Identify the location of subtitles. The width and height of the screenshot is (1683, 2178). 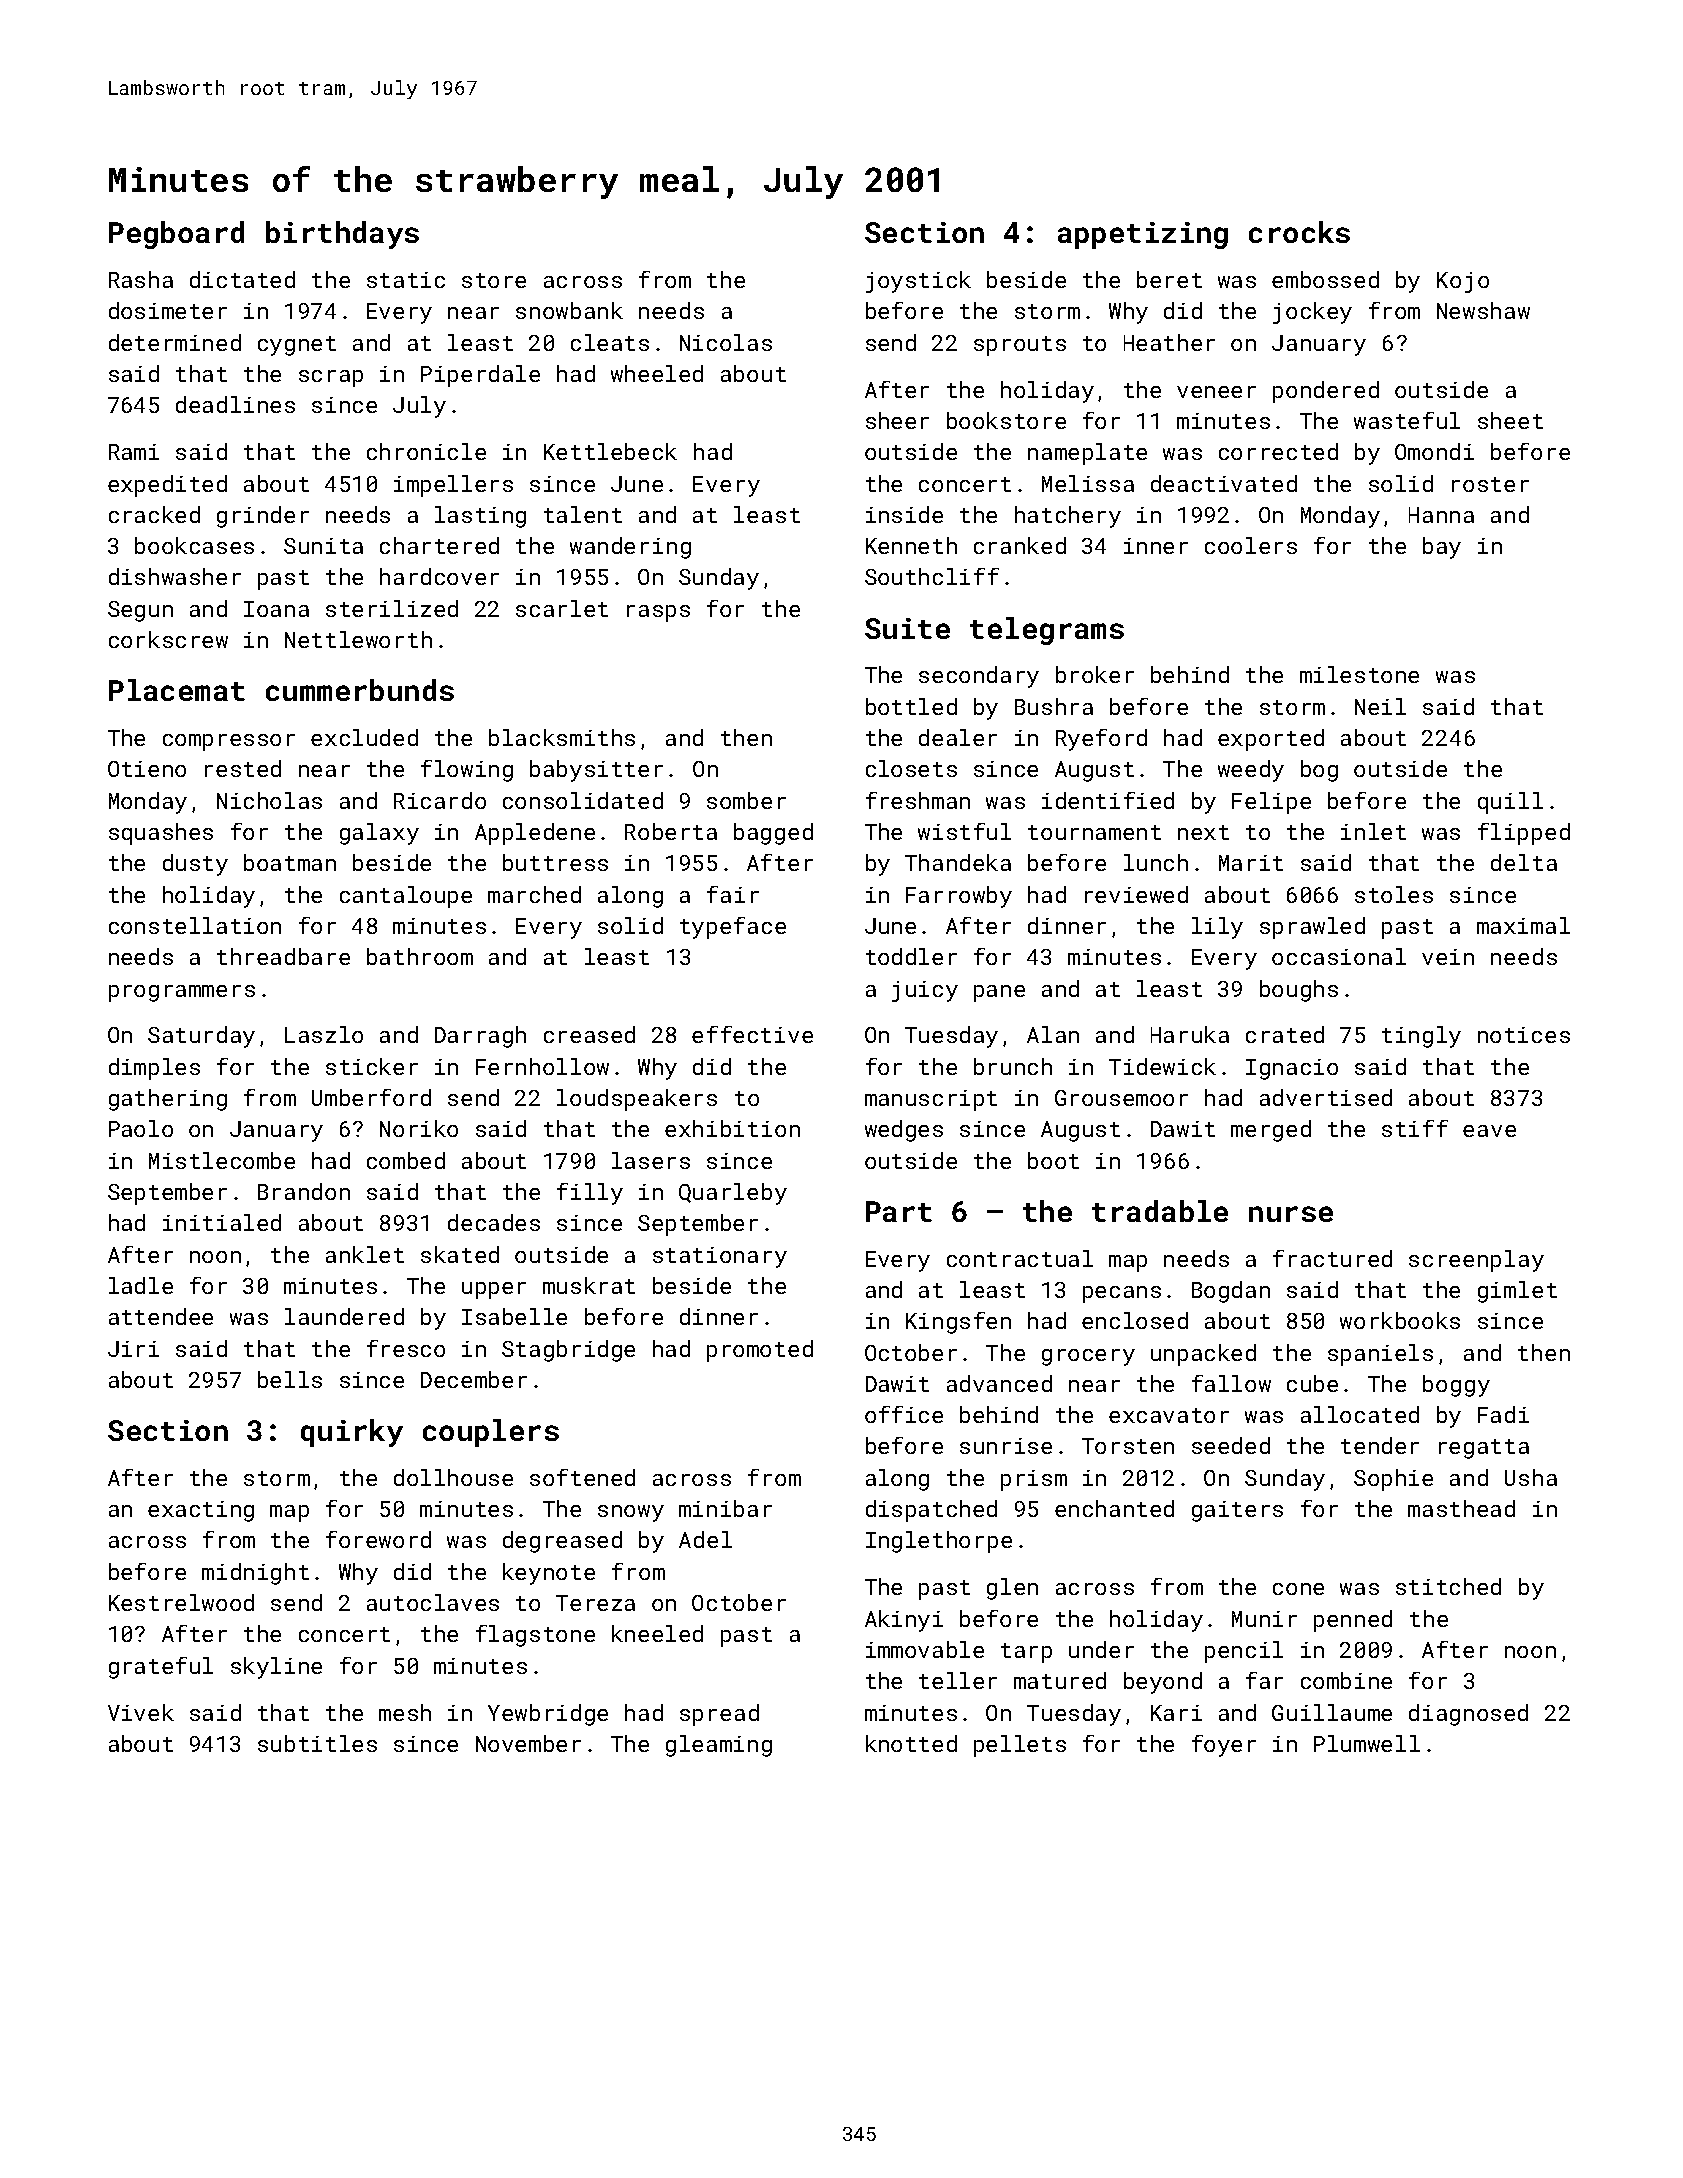
(317, 1743).
